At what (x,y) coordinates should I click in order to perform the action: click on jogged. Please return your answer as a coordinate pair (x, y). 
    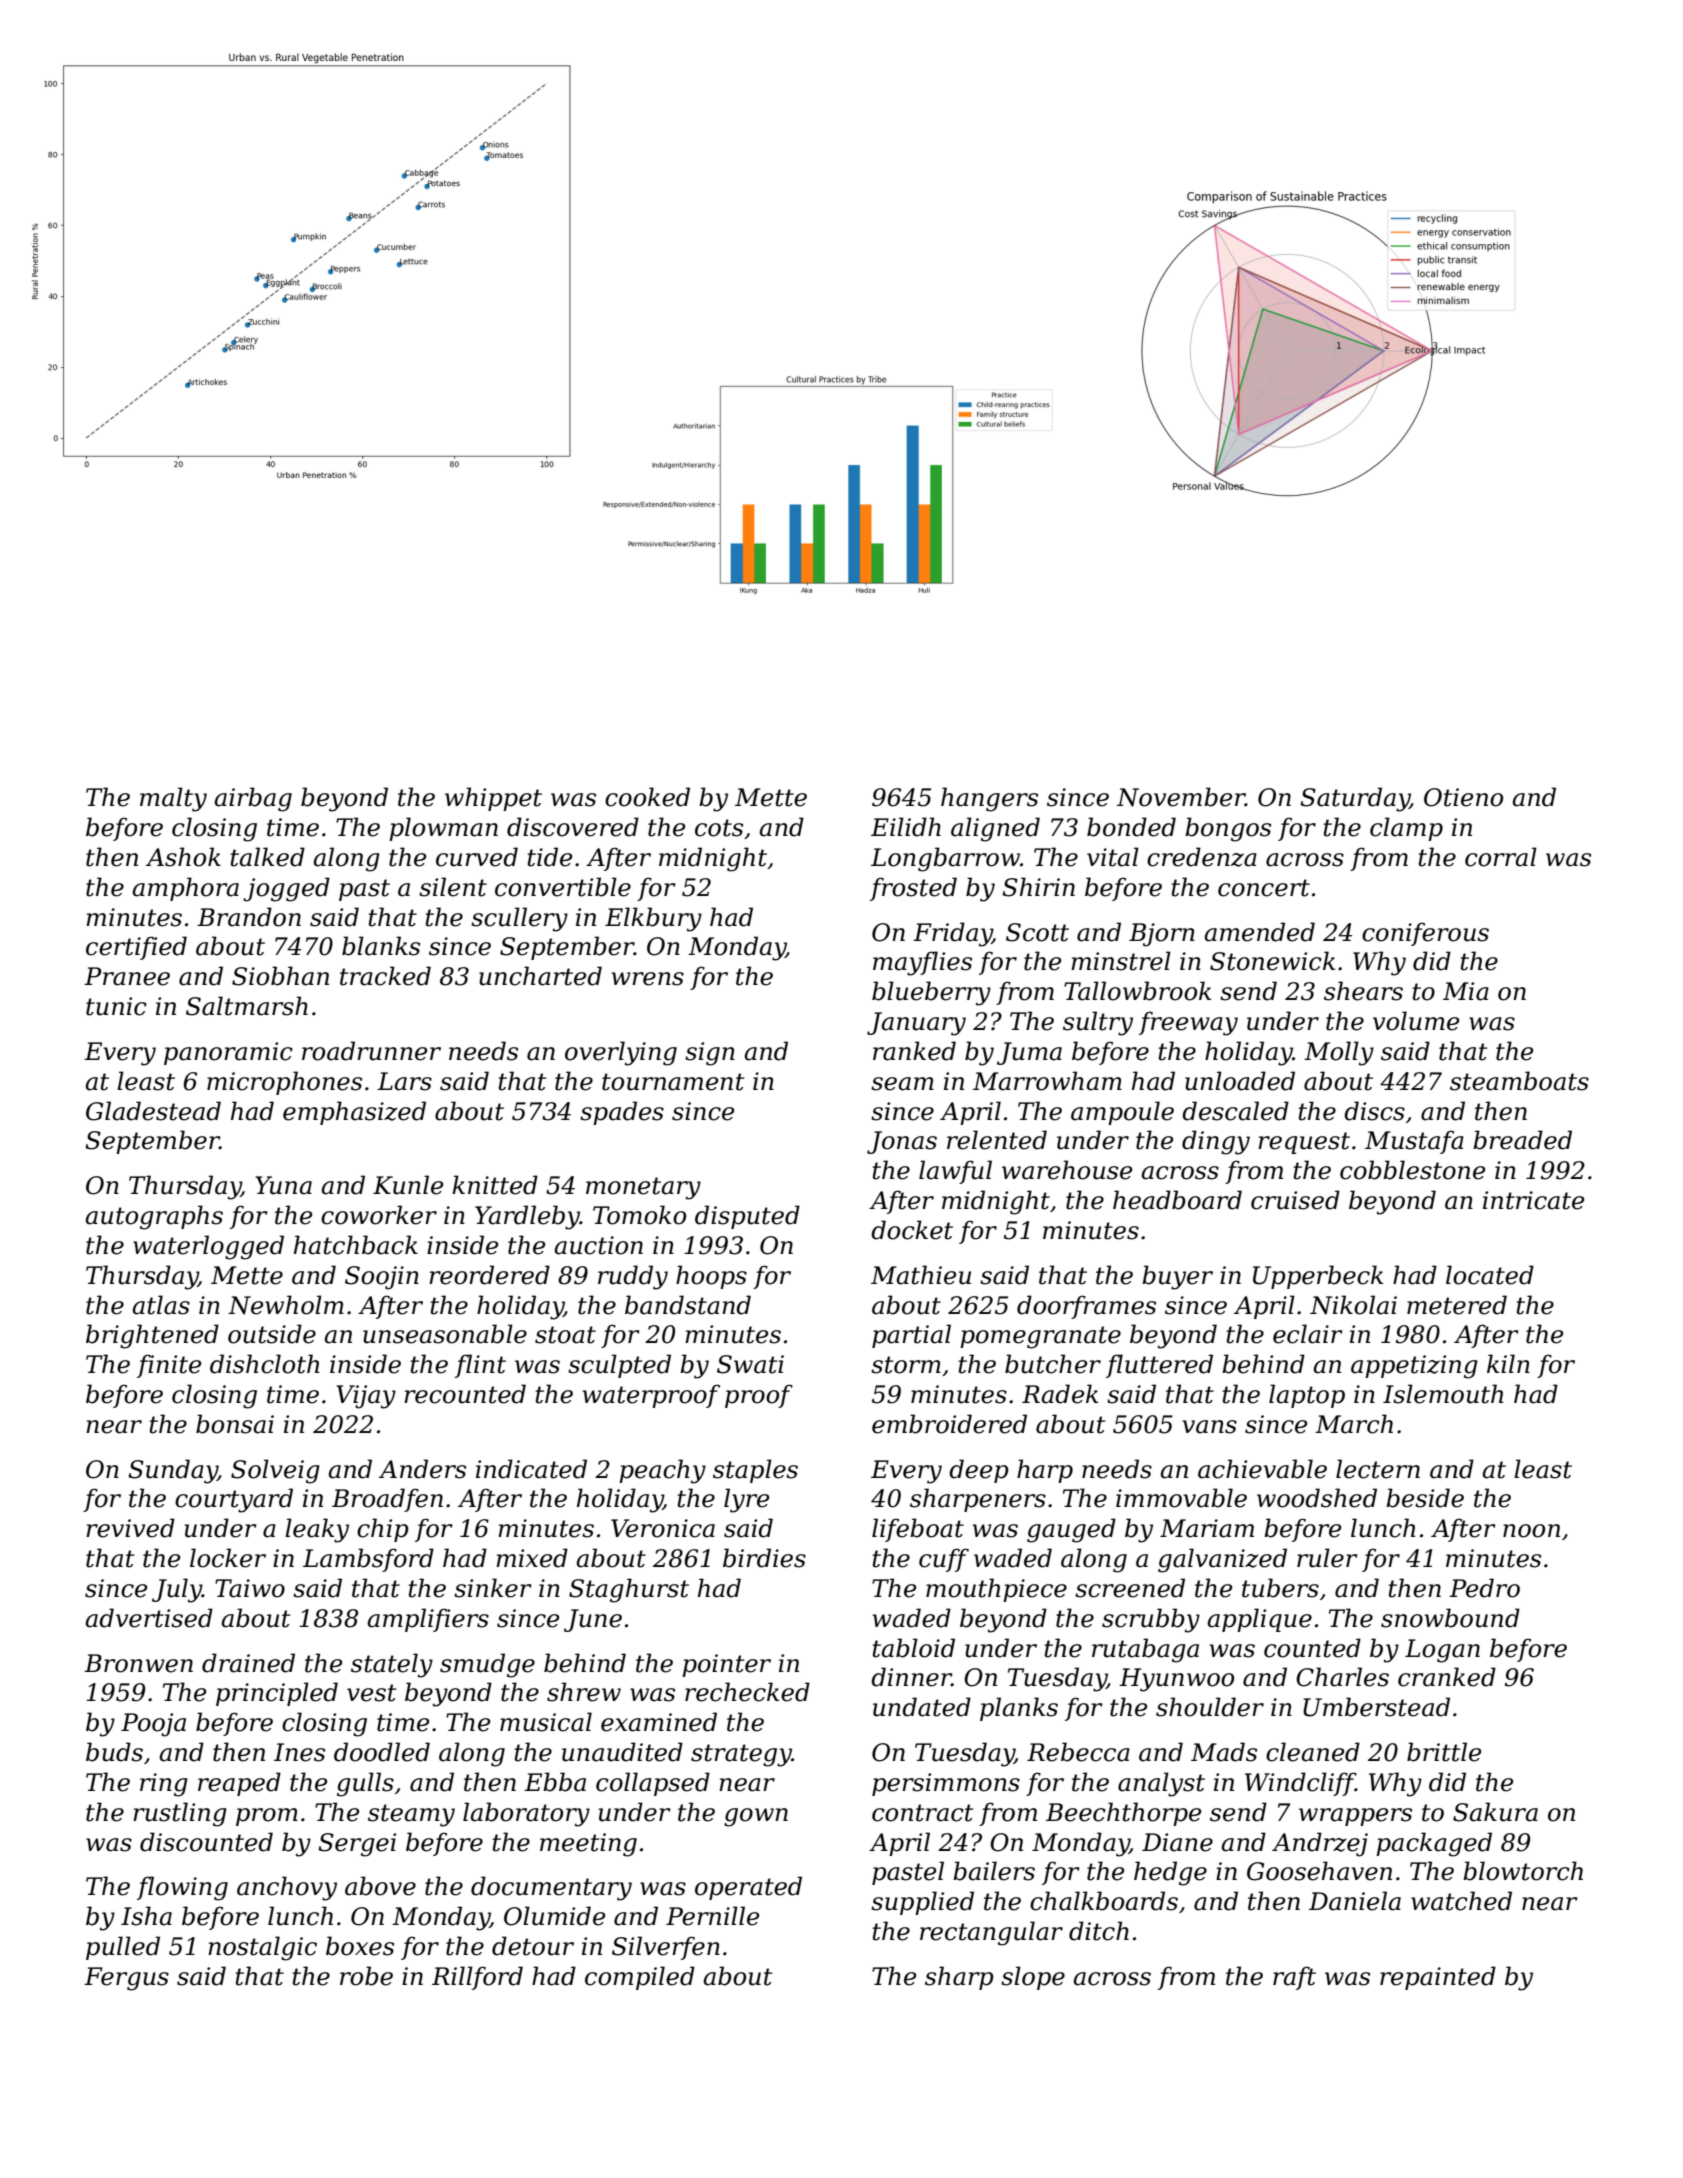
    Looking at the image, I should click on (286, 889).
